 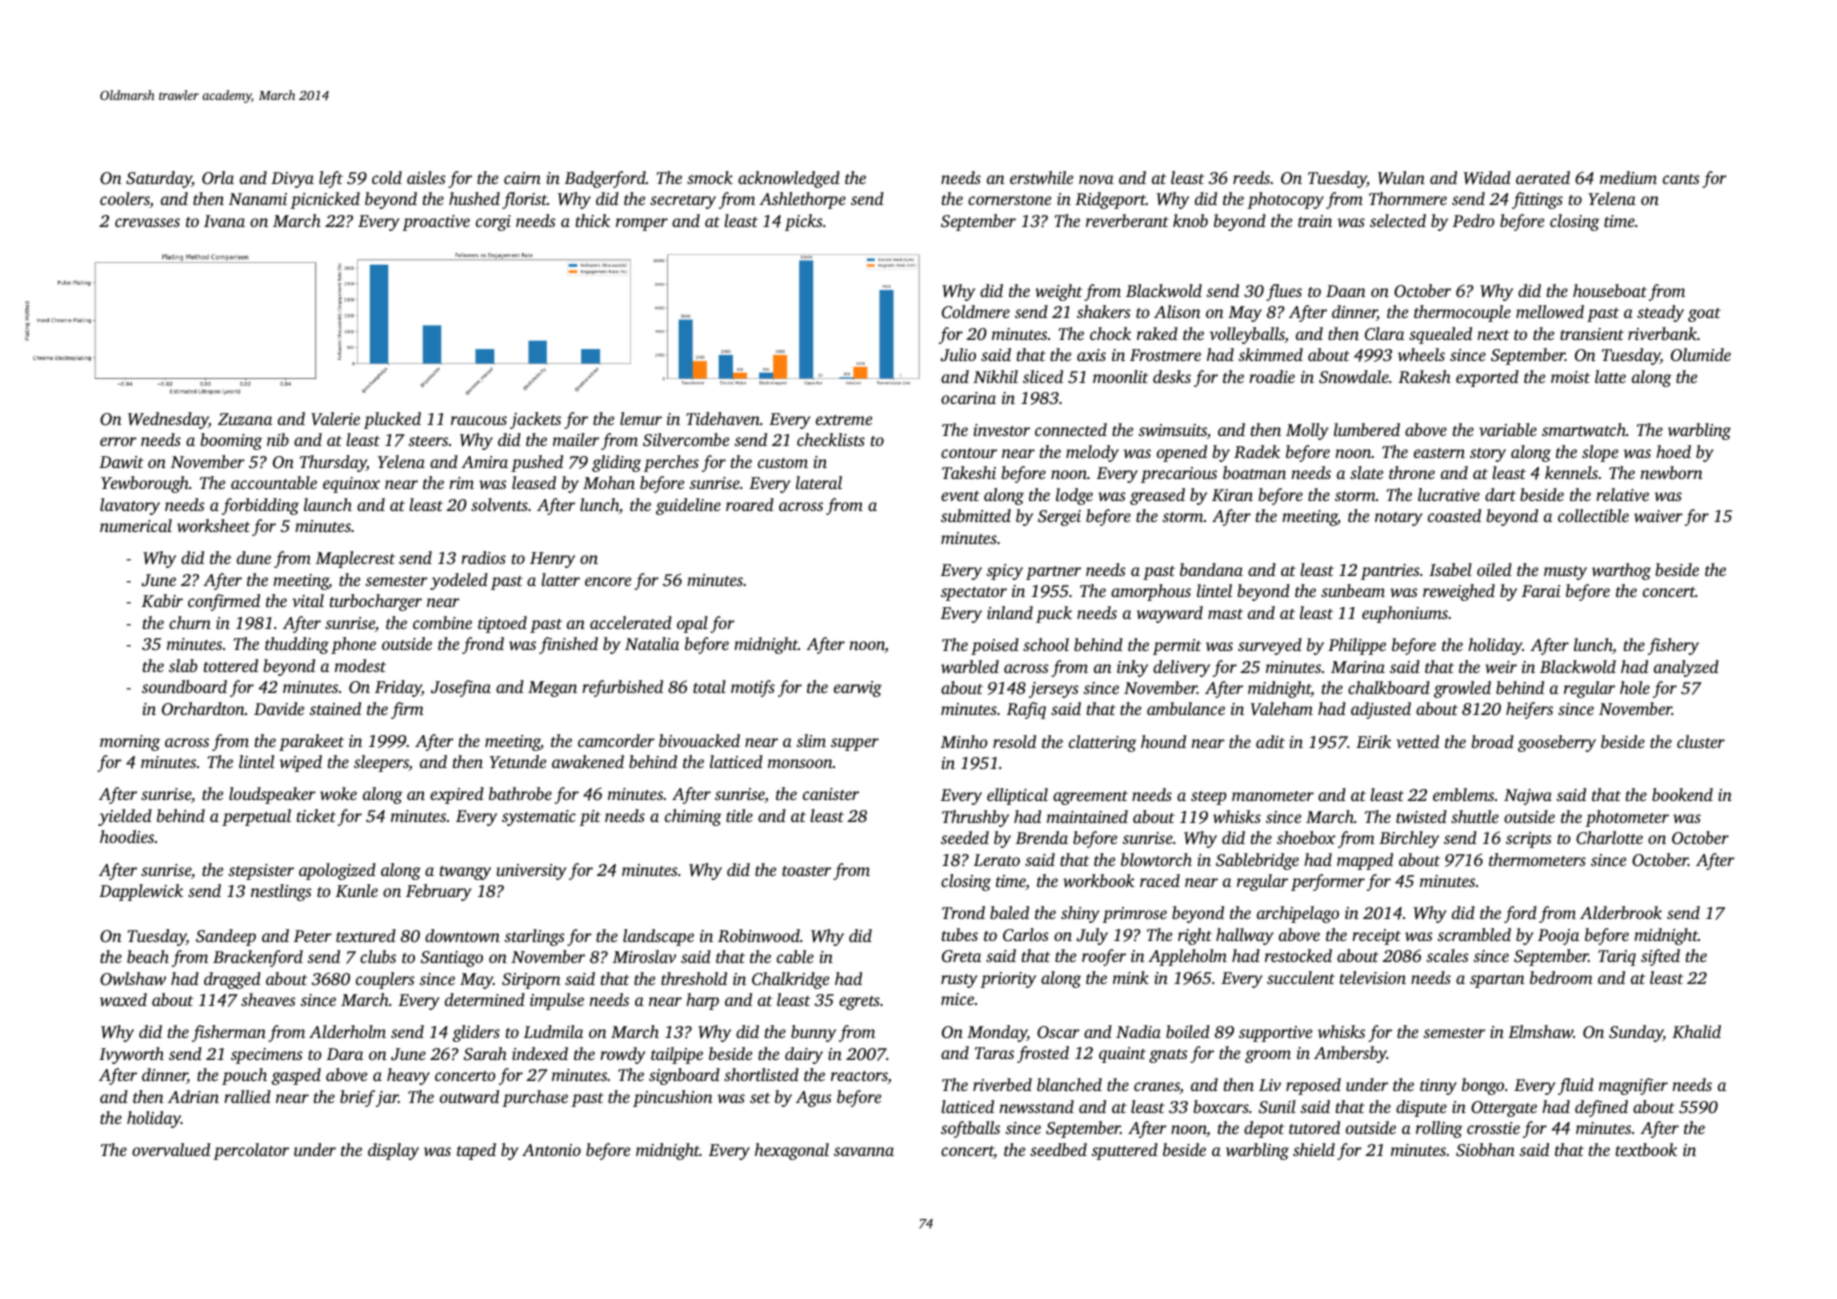 What do you see at coordinates (316, 815) in the image?
I see `ticket` at bounding box center [316, 815].
